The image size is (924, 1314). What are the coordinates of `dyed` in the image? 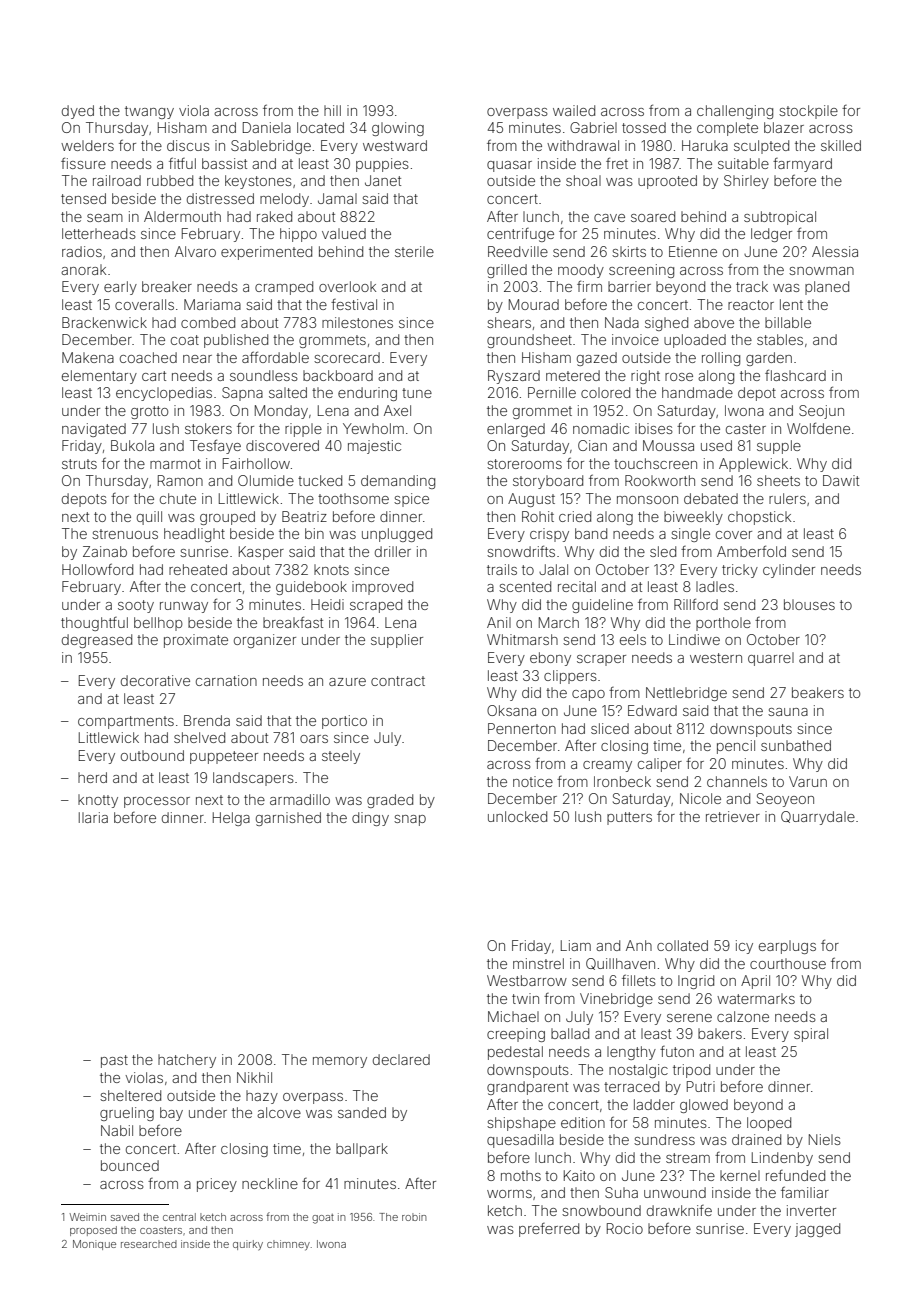 It's located at (78, 112).
